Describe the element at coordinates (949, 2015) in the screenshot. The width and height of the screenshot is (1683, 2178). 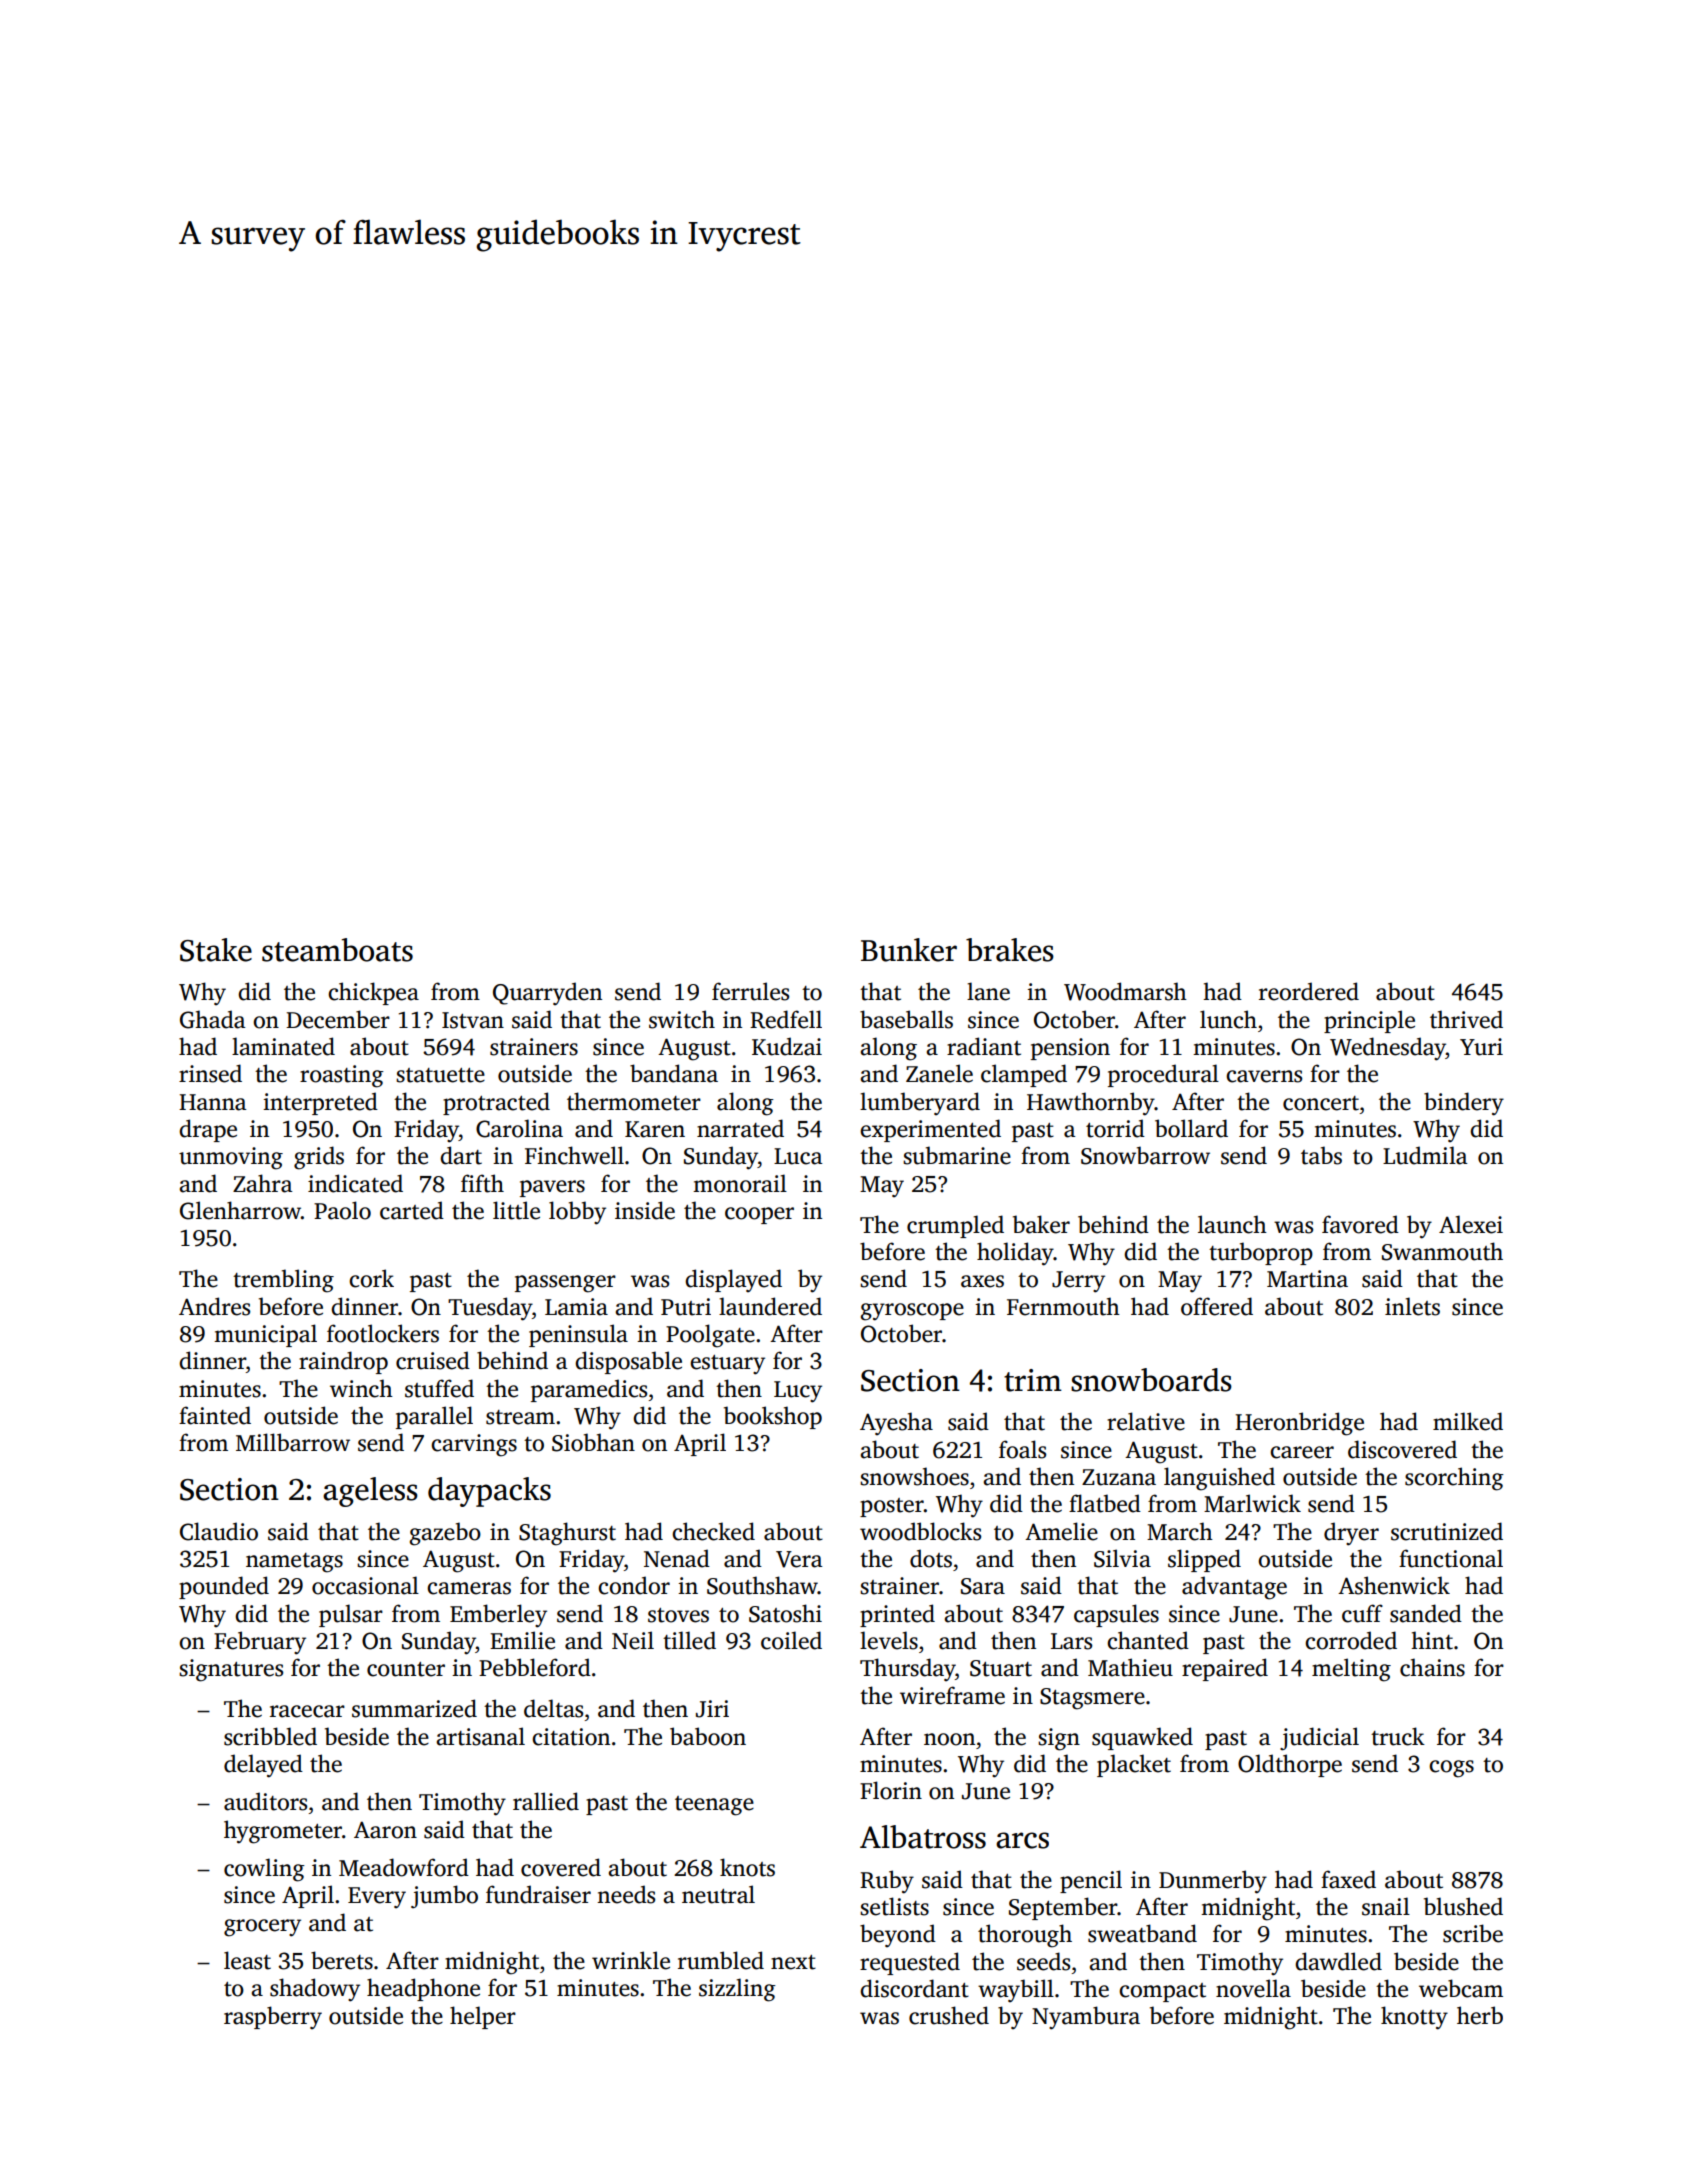
I see `crushed` at that location.
